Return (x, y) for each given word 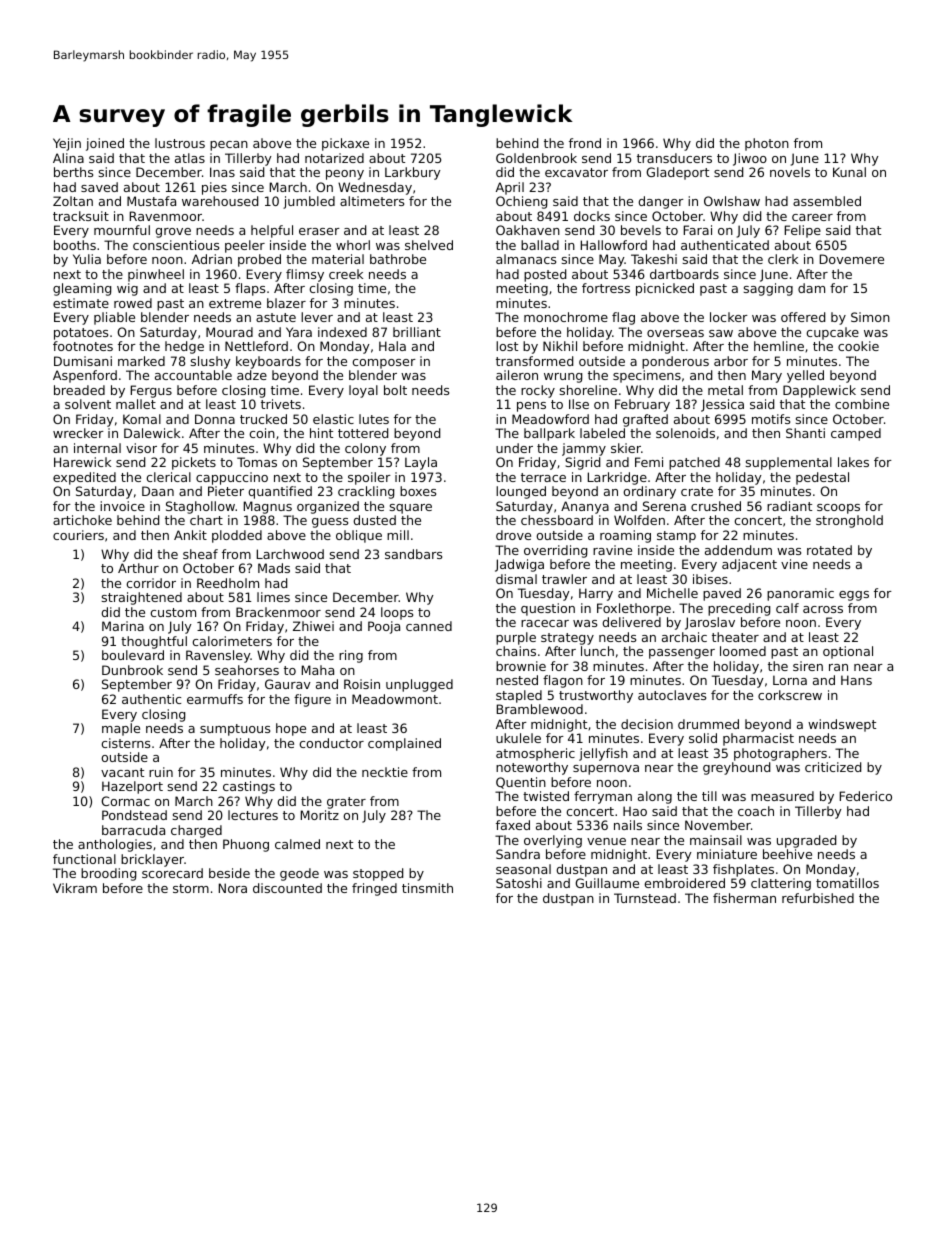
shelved (429, 245)
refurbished (818, 898)
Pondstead (134, 815)
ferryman (603, 797)
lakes (853, 462)
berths (73, 172)
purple (516, 638)
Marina (123, 626)
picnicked (665, 289)
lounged (521, 492)
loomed (743, 651)
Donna (215, 419)
